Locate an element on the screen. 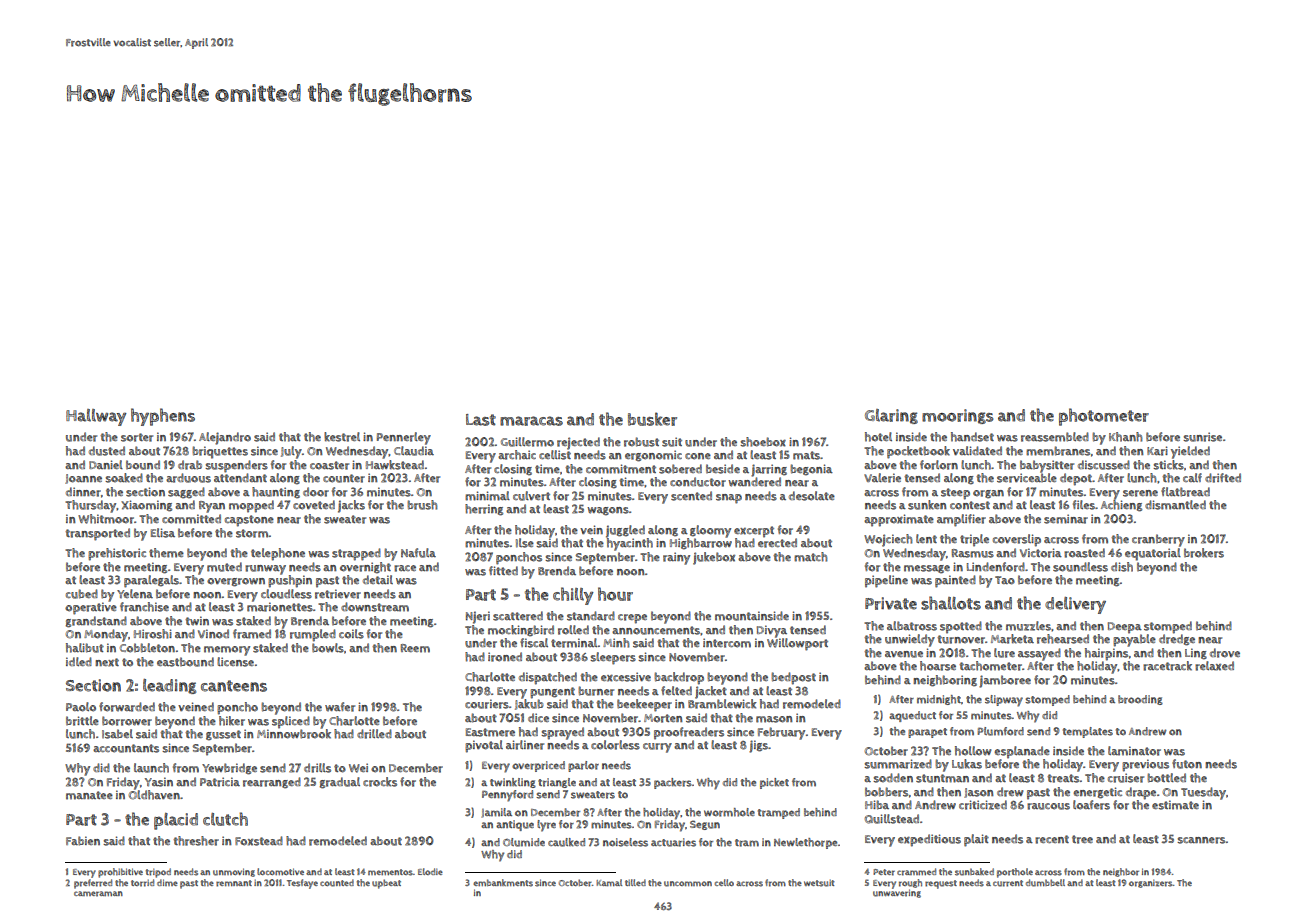 This screenshot has height=924, width=1308. unwavering is located at coordinates (897, 893).
